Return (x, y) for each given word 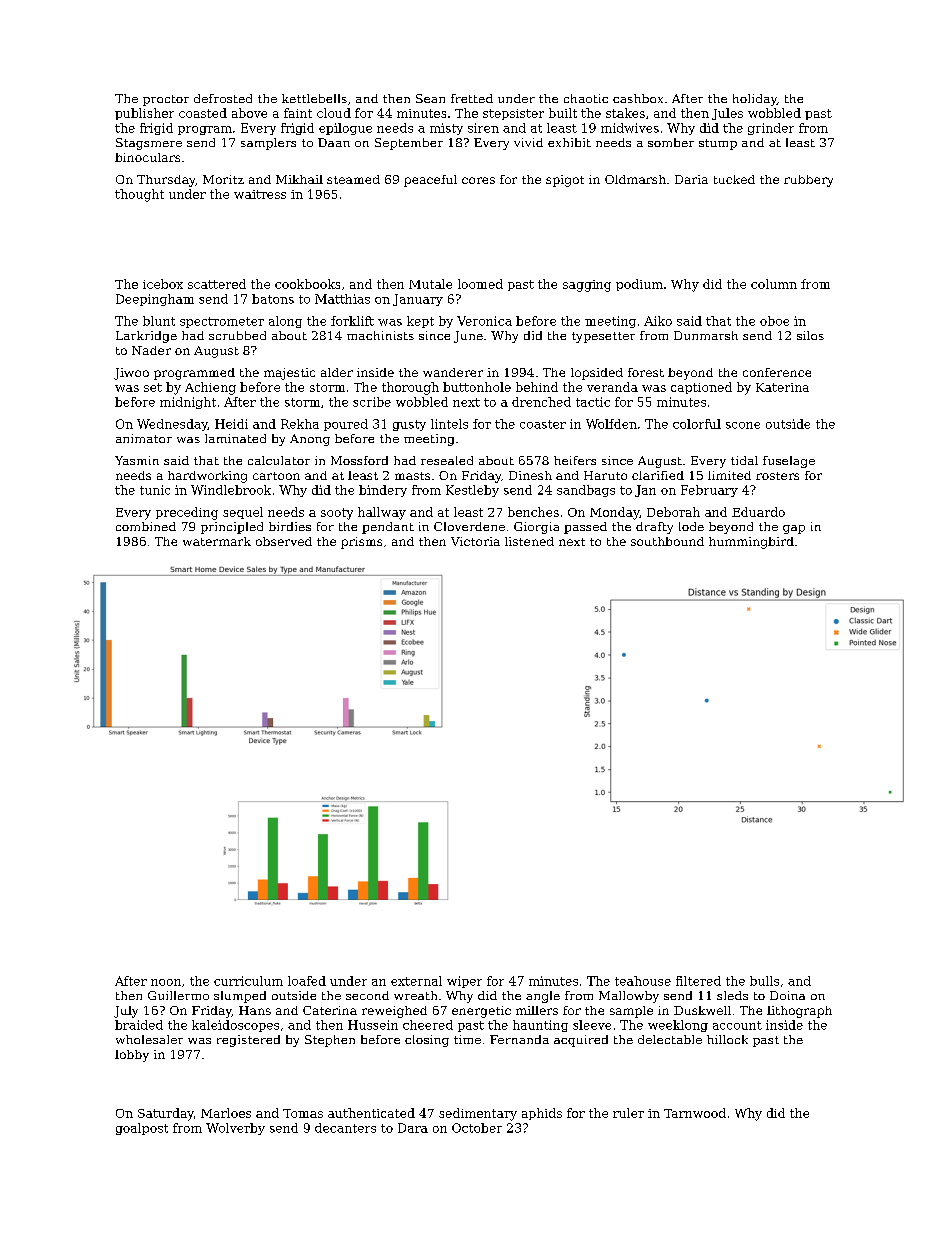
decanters (345, 1128)
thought (139, 195)
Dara (413, 1128)
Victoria (475, 541)
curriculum (248, 981)
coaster (543, 424)
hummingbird (751, 543)
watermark (217, 541)
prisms (361, 543)
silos (810, 335)
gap (794, 529)
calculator (279, 460)
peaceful (430, 181)
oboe (774, 321)
